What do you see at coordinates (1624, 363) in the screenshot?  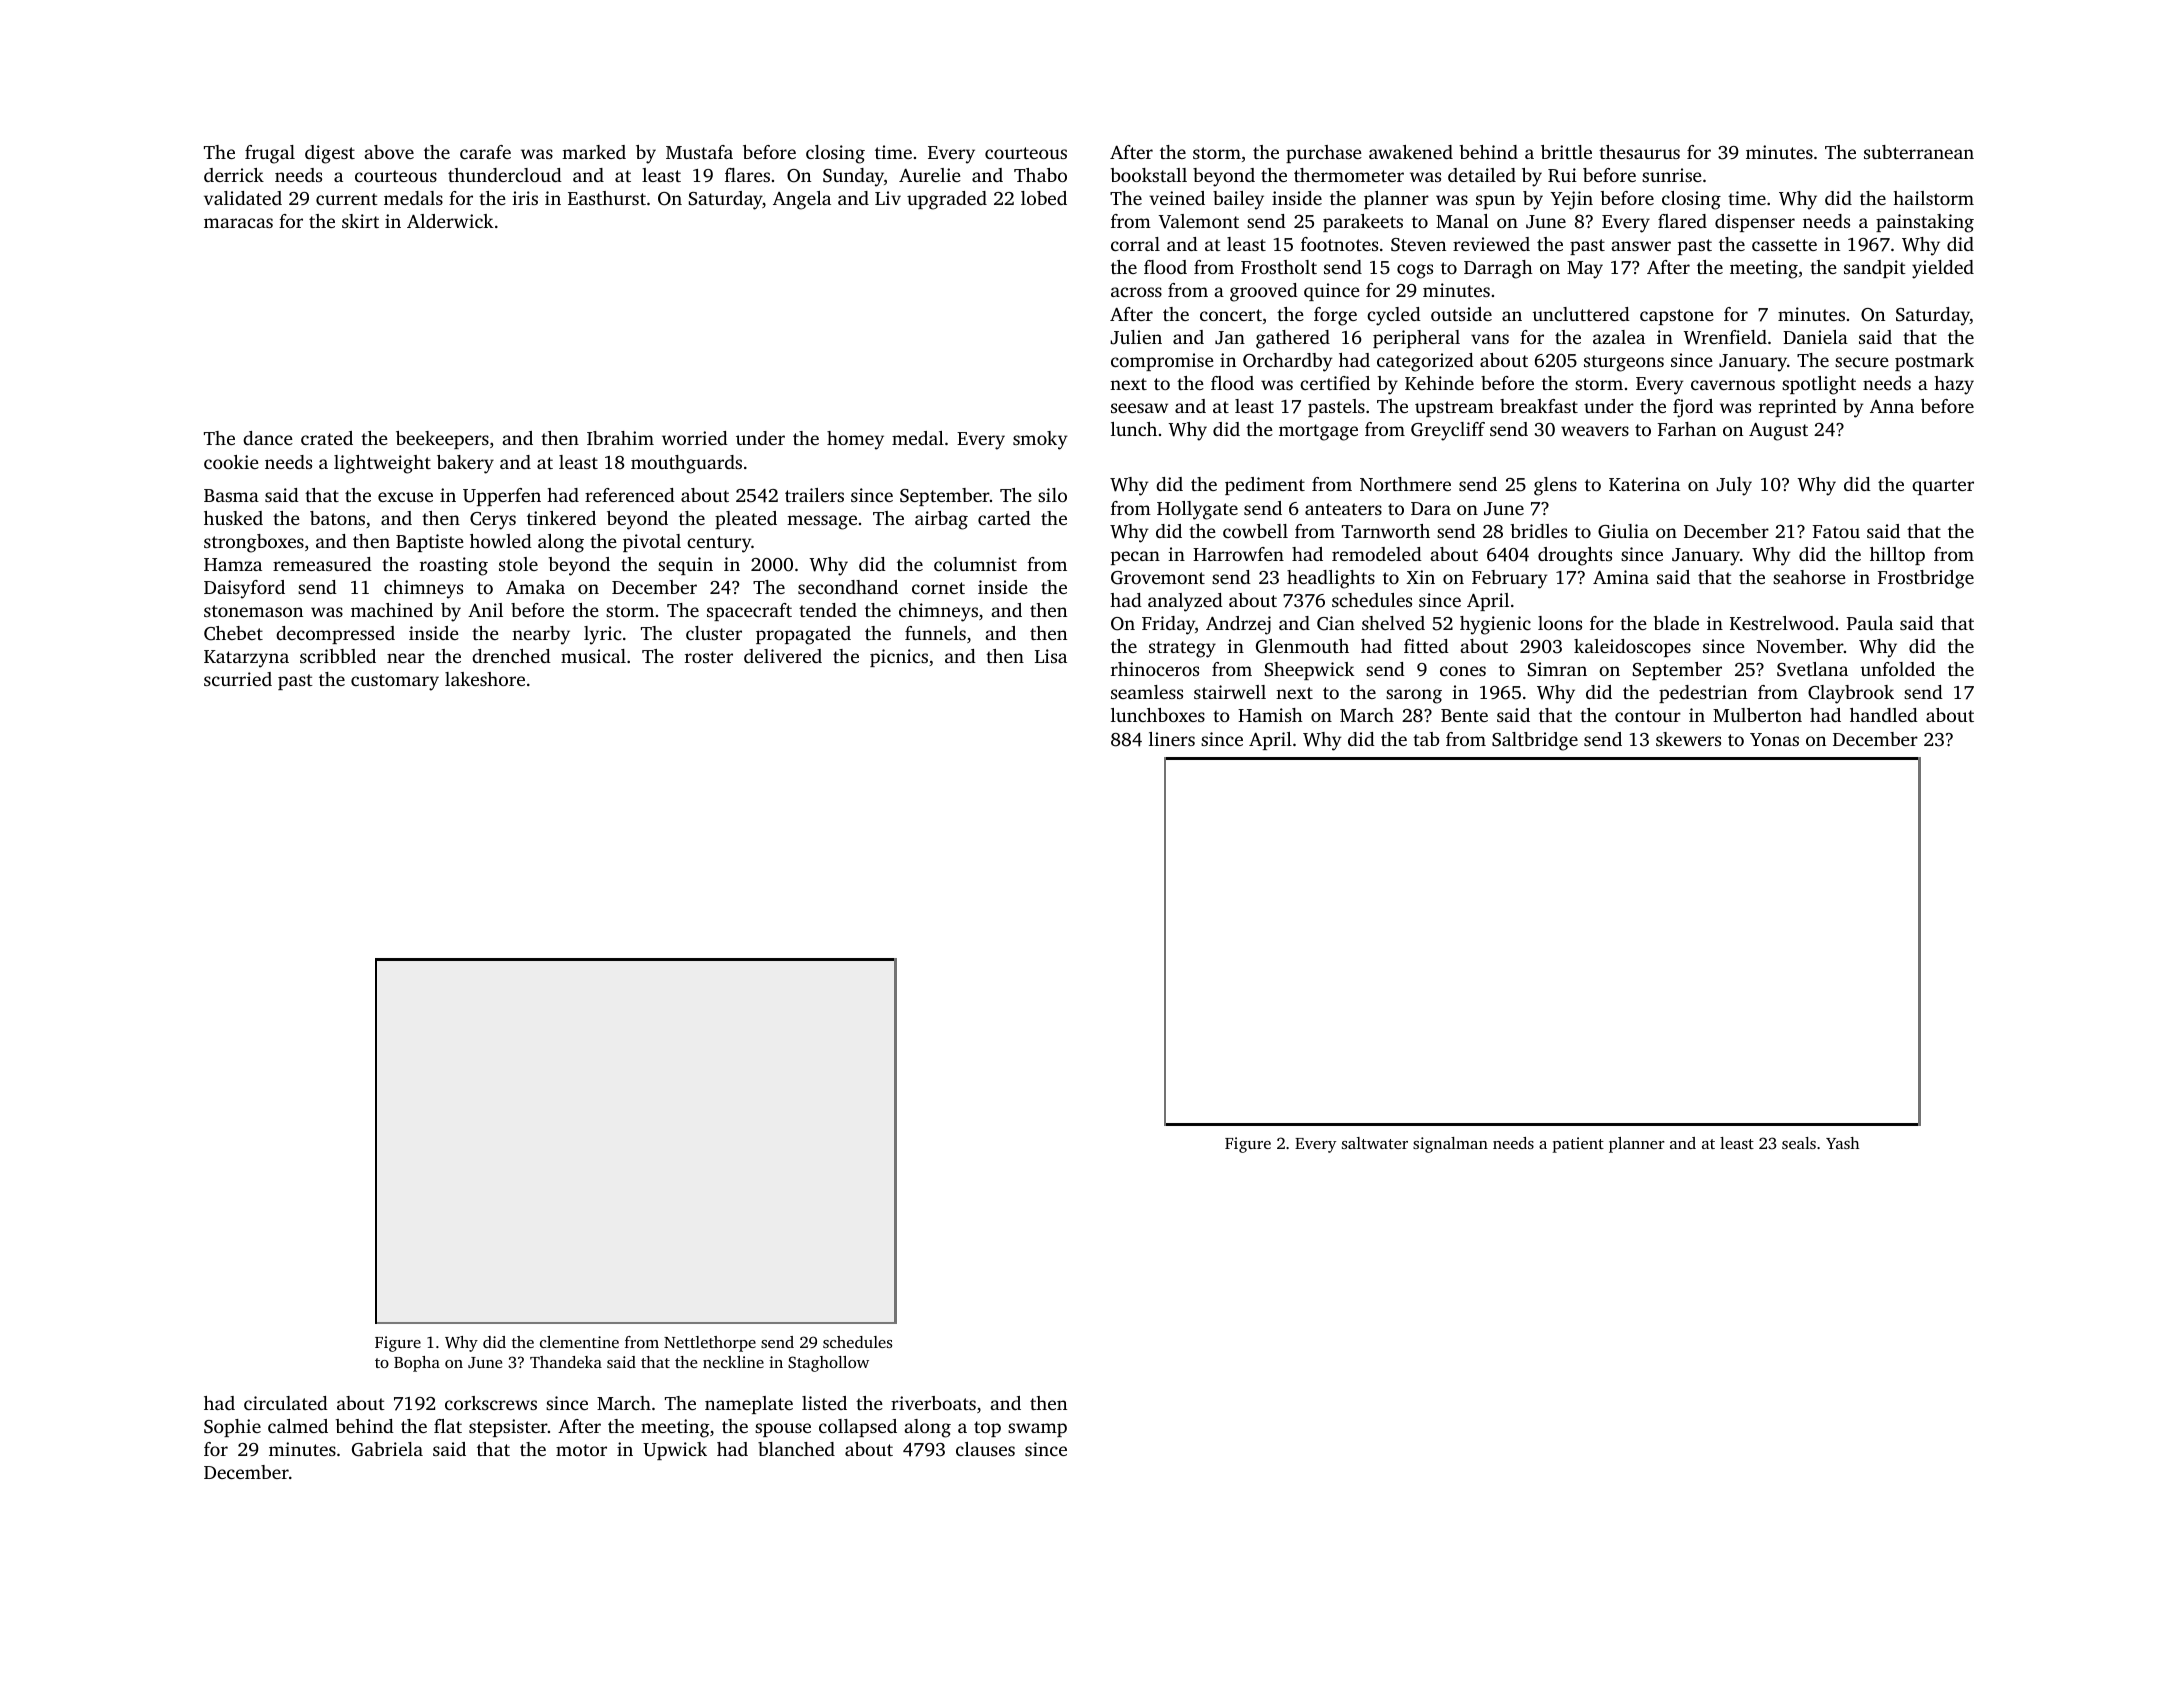 I see `sturgeons` at bounding box center [1624, 363].
